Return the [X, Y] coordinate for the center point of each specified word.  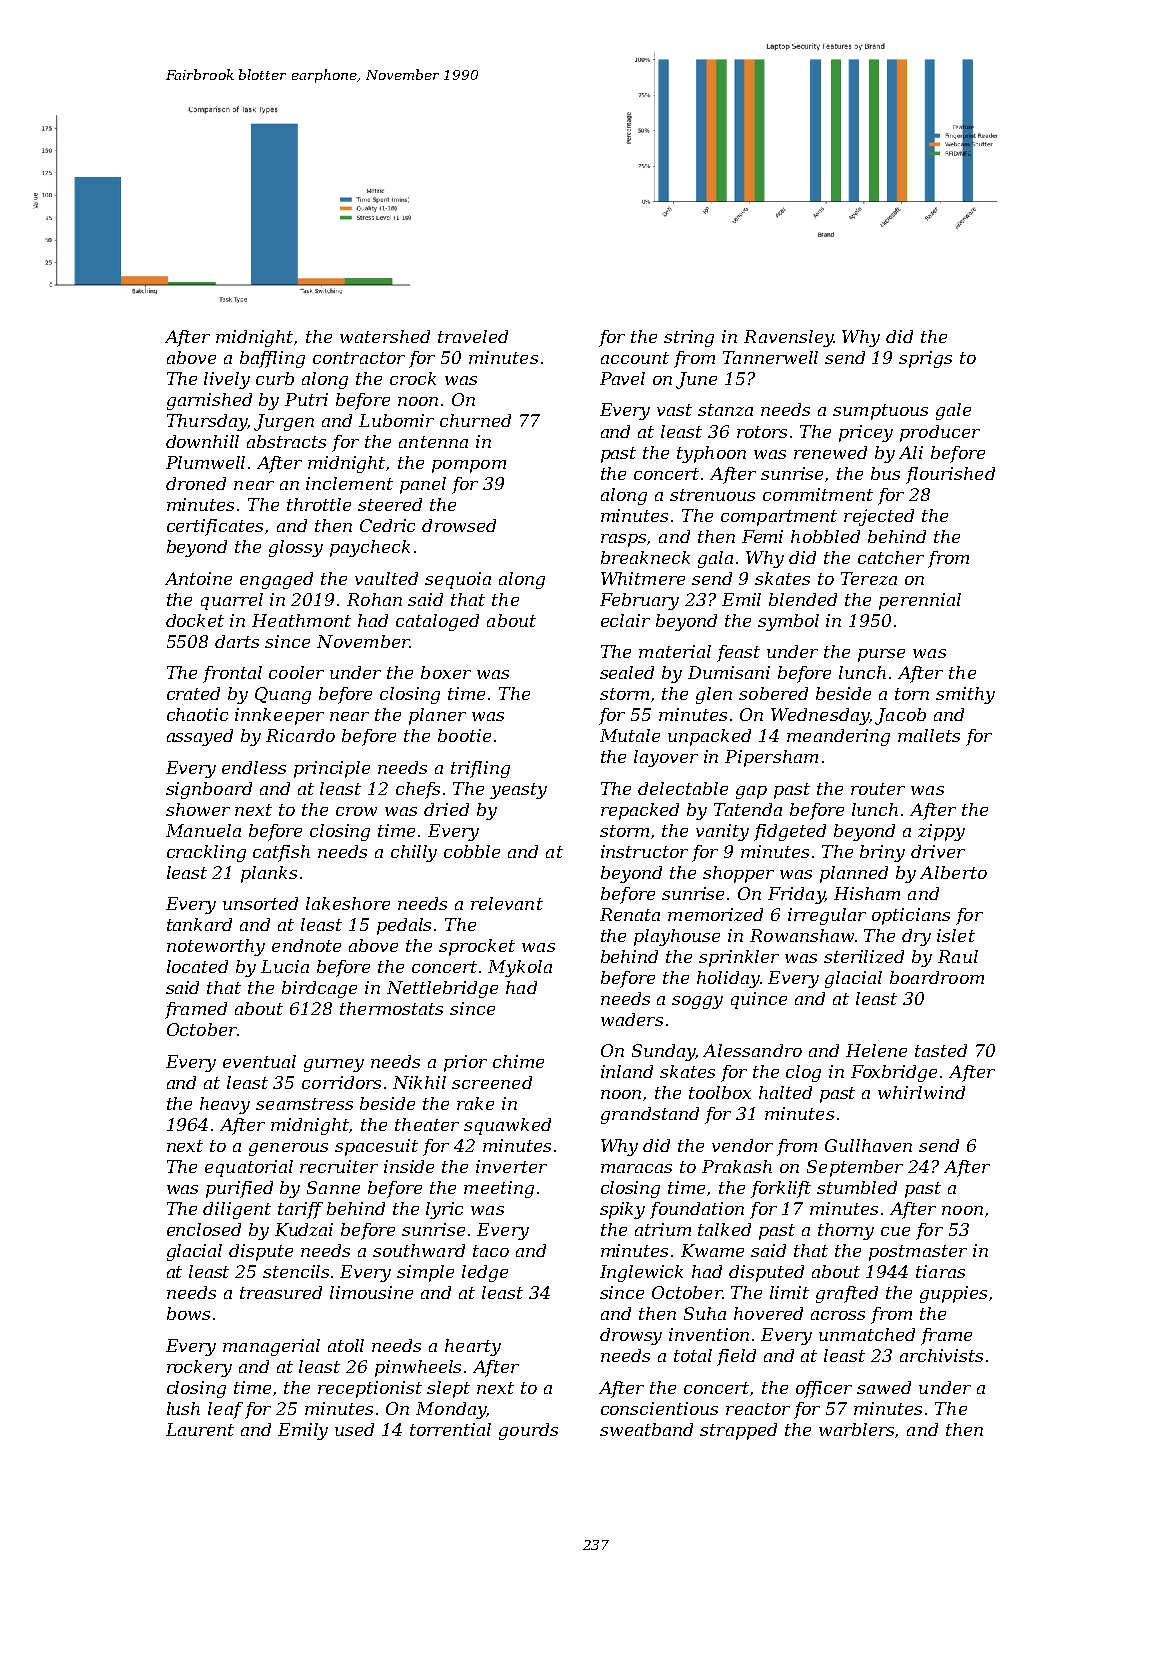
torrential [450, 1429]
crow [356, 811]
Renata [630, 914]
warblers [856, 1429]
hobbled [825, 536]
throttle [319, 504]
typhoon [711, 454]
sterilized [864, 956]
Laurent [200, 1429]
